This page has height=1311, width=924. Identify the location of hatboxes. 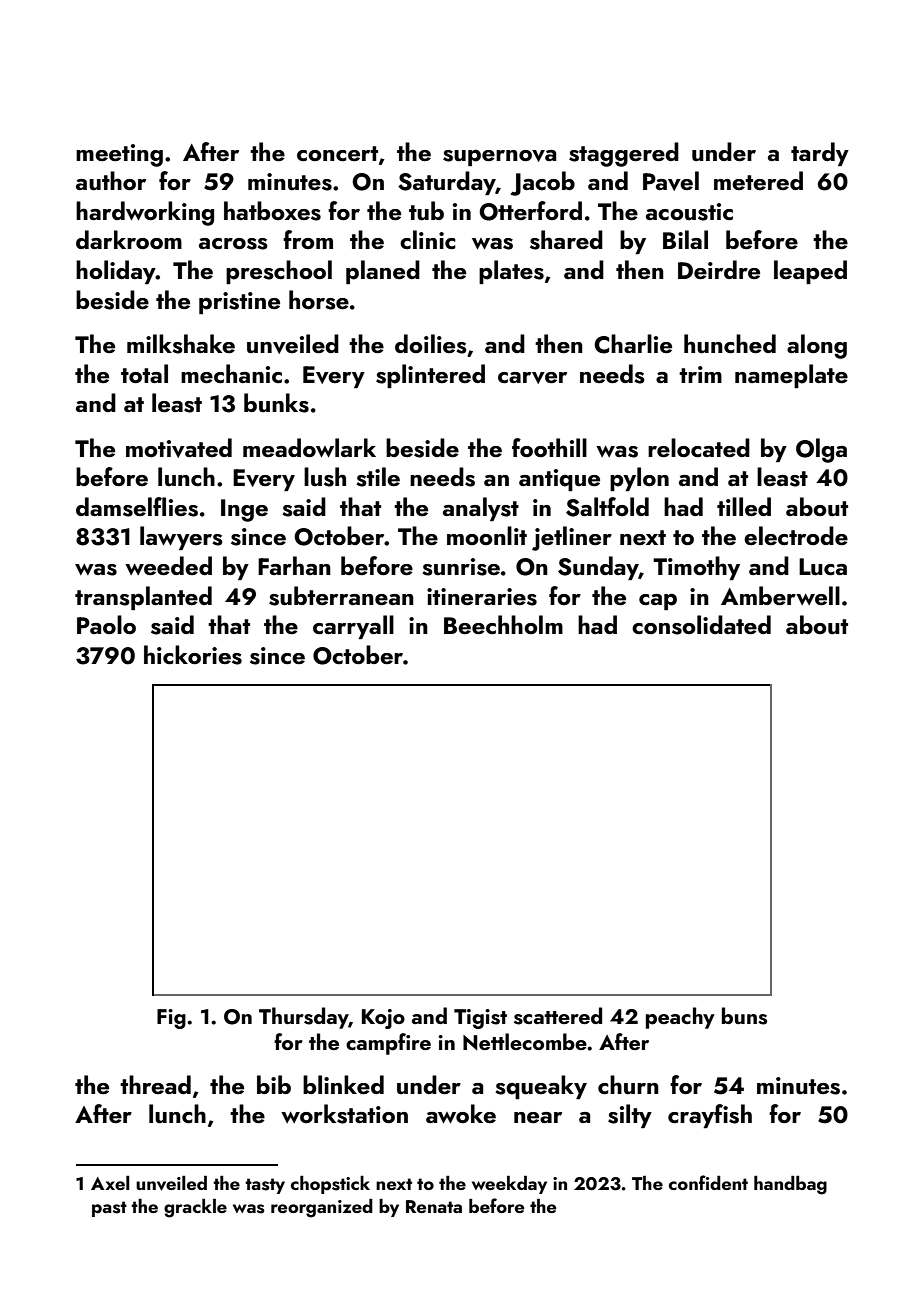
(272, 211).
